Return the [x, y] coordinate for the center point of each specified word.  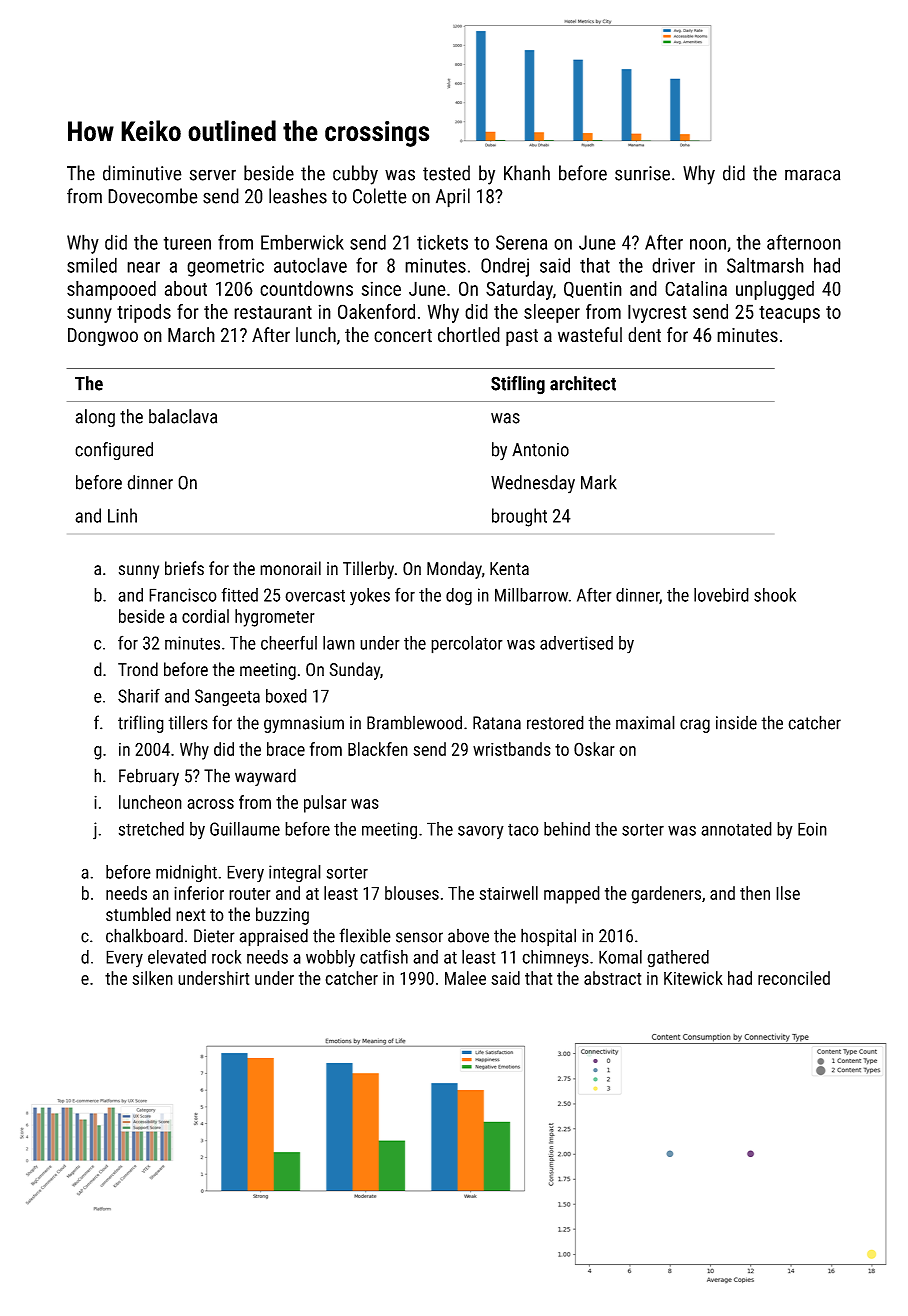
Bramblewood [414, 722]
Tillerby [368, 570]
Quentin [593, 289]
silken [152, 978]
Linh [122, 515]
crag [695, 726]
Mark [599, 482]
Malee [465, 978]
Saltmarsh [765, 265]
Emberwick [302, 242]
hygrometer [275, 618]
